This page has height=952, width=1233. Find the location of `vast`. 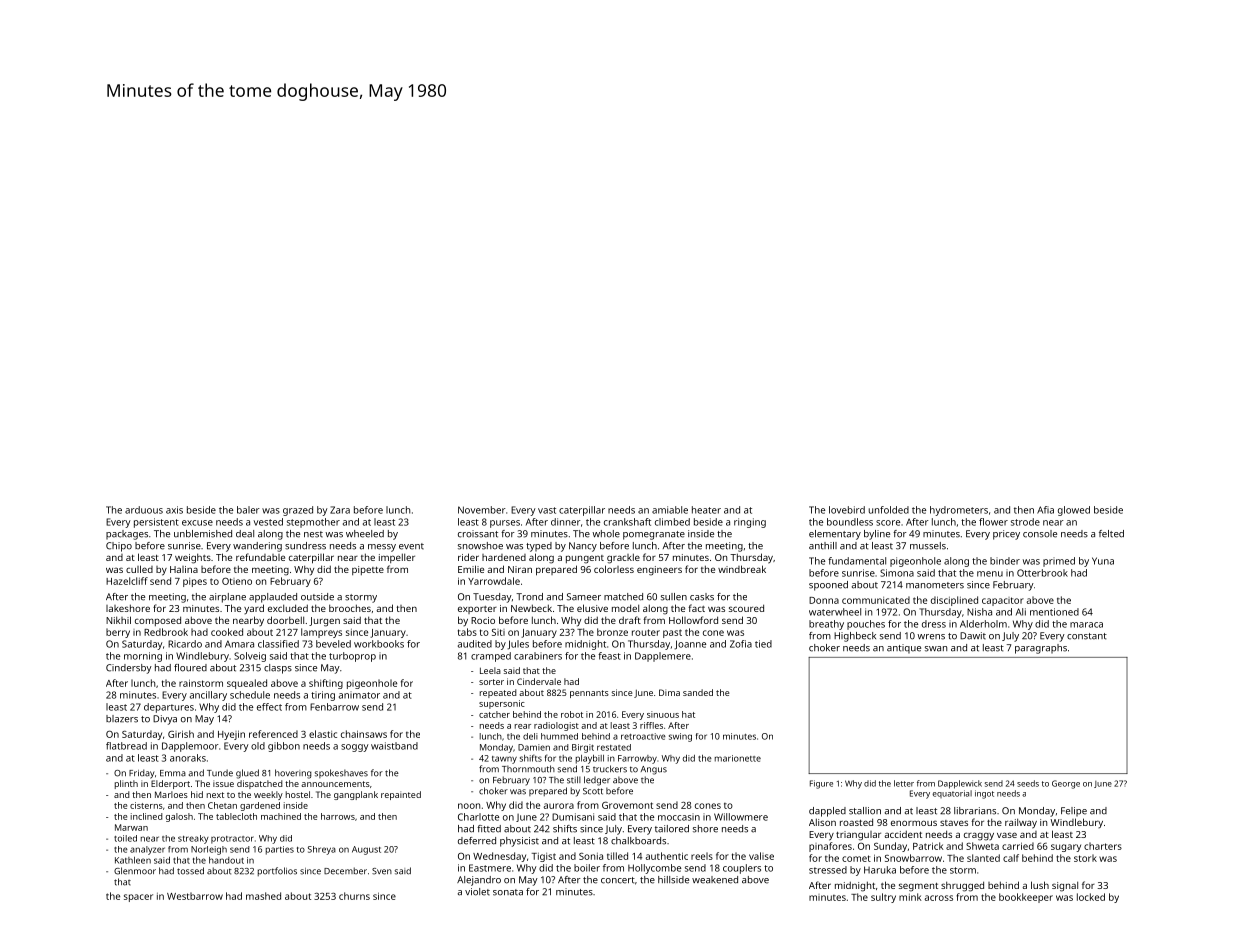

vast is located at coordinates (547, 510).
